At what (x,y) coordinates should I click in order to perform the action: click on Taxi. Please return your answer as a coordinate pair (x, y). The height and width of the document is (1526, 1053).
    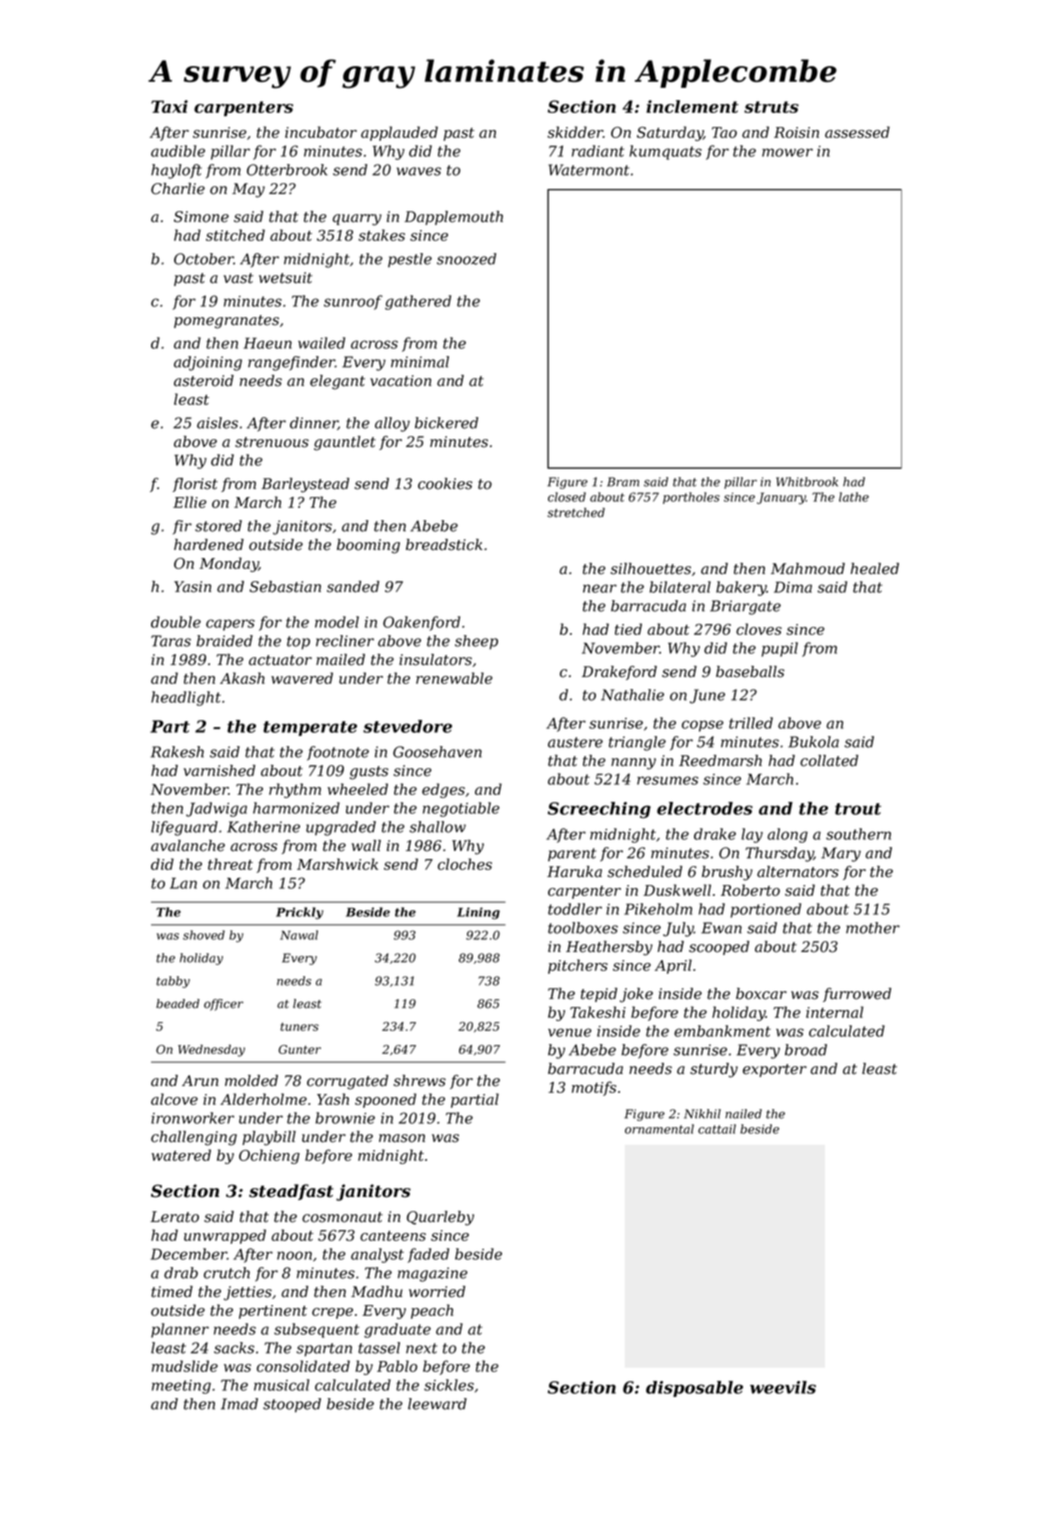
    Looking at the image, I should click on (169, 106).
